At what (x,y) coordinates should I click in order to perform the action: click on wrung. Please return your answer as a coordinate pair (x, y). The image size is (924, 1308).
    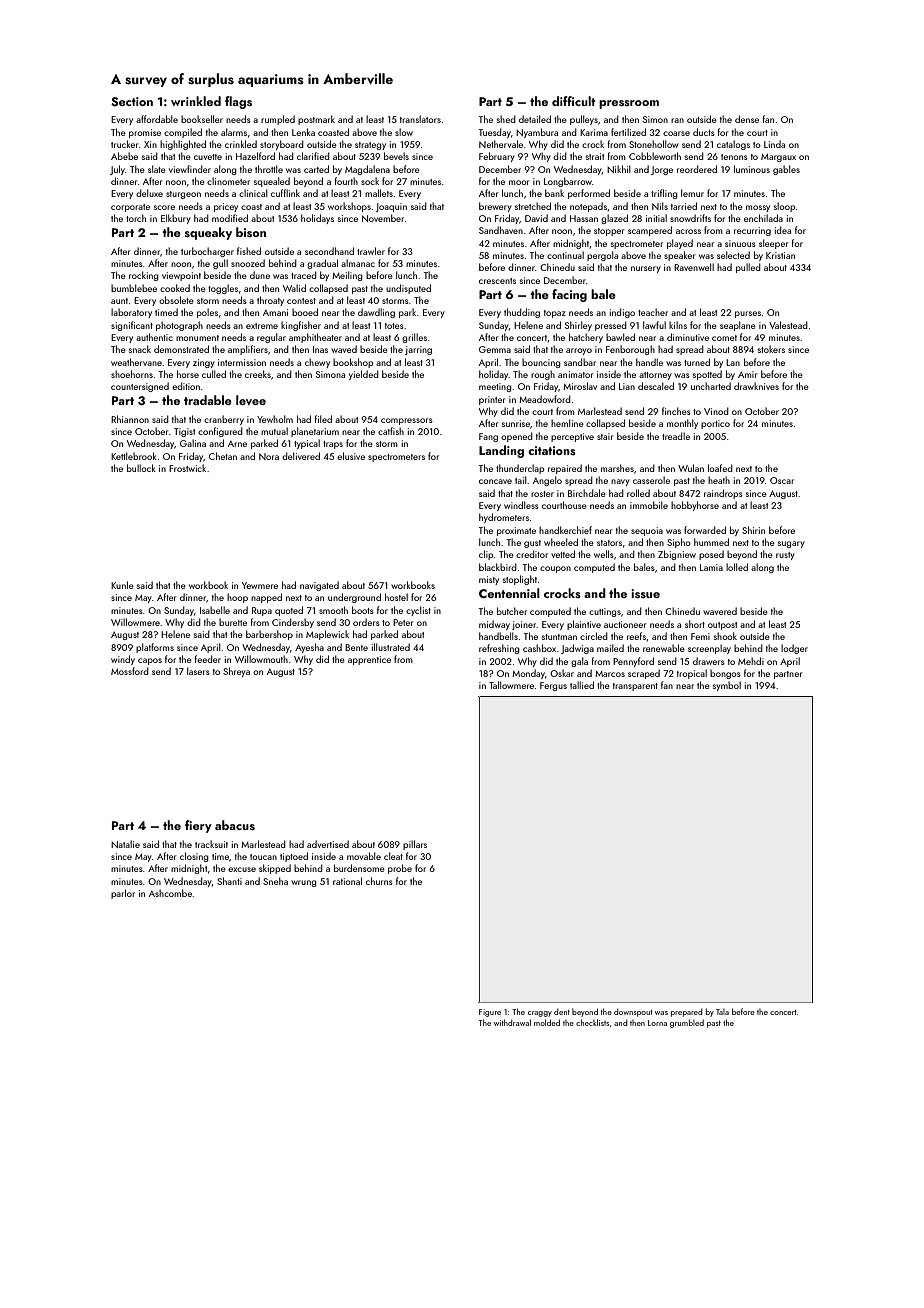
    Looking at the image, I should click on (304, 883).
